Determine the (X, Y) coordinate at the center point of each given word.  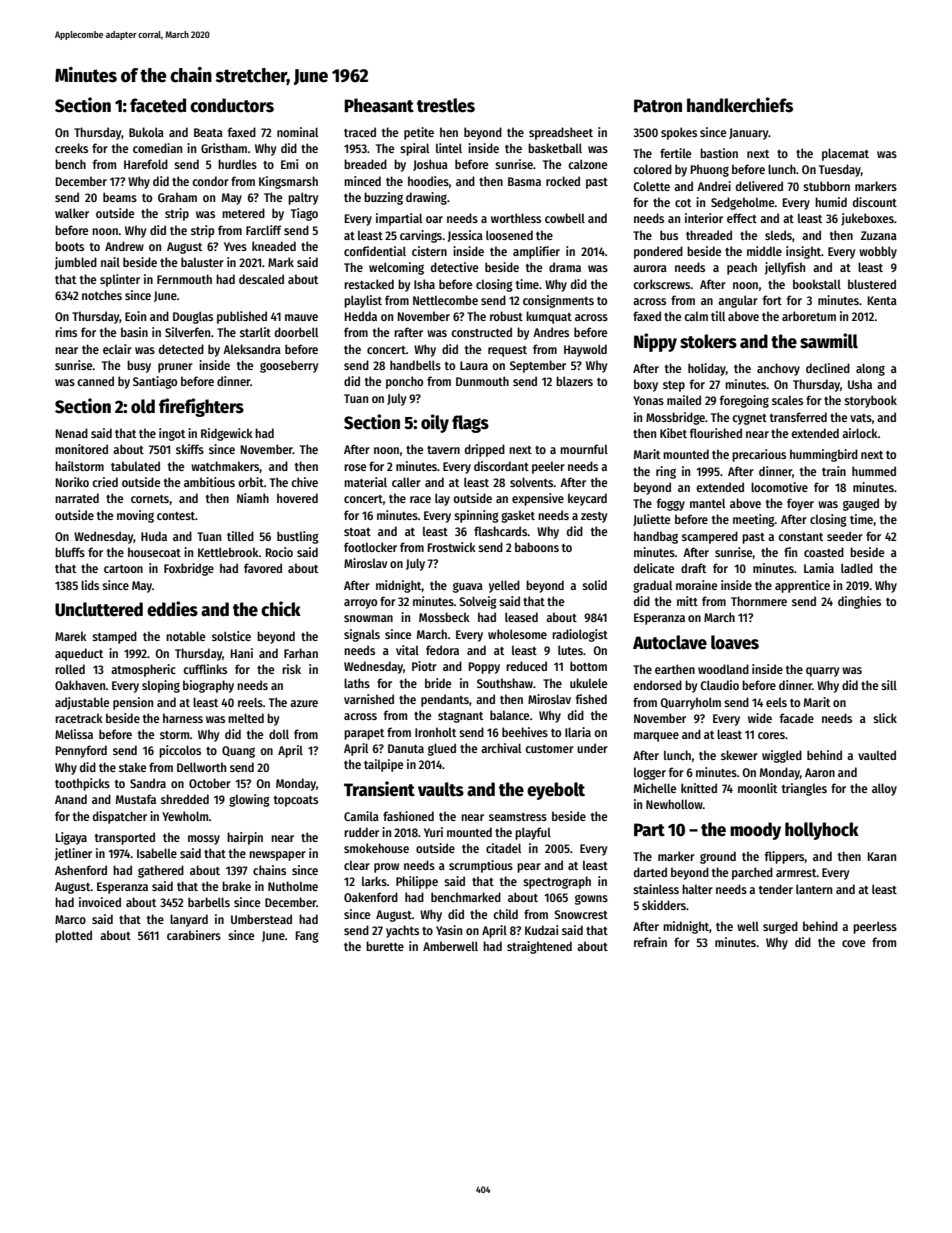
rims (66, 332)
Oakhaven (80, 685)
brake (236, 886)
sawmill (829, 341)
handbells (415, 365)
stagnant (460, 717)
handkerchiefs (740, 105)
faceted (158, 105)
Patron (658, 106)
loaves (735, 642)
